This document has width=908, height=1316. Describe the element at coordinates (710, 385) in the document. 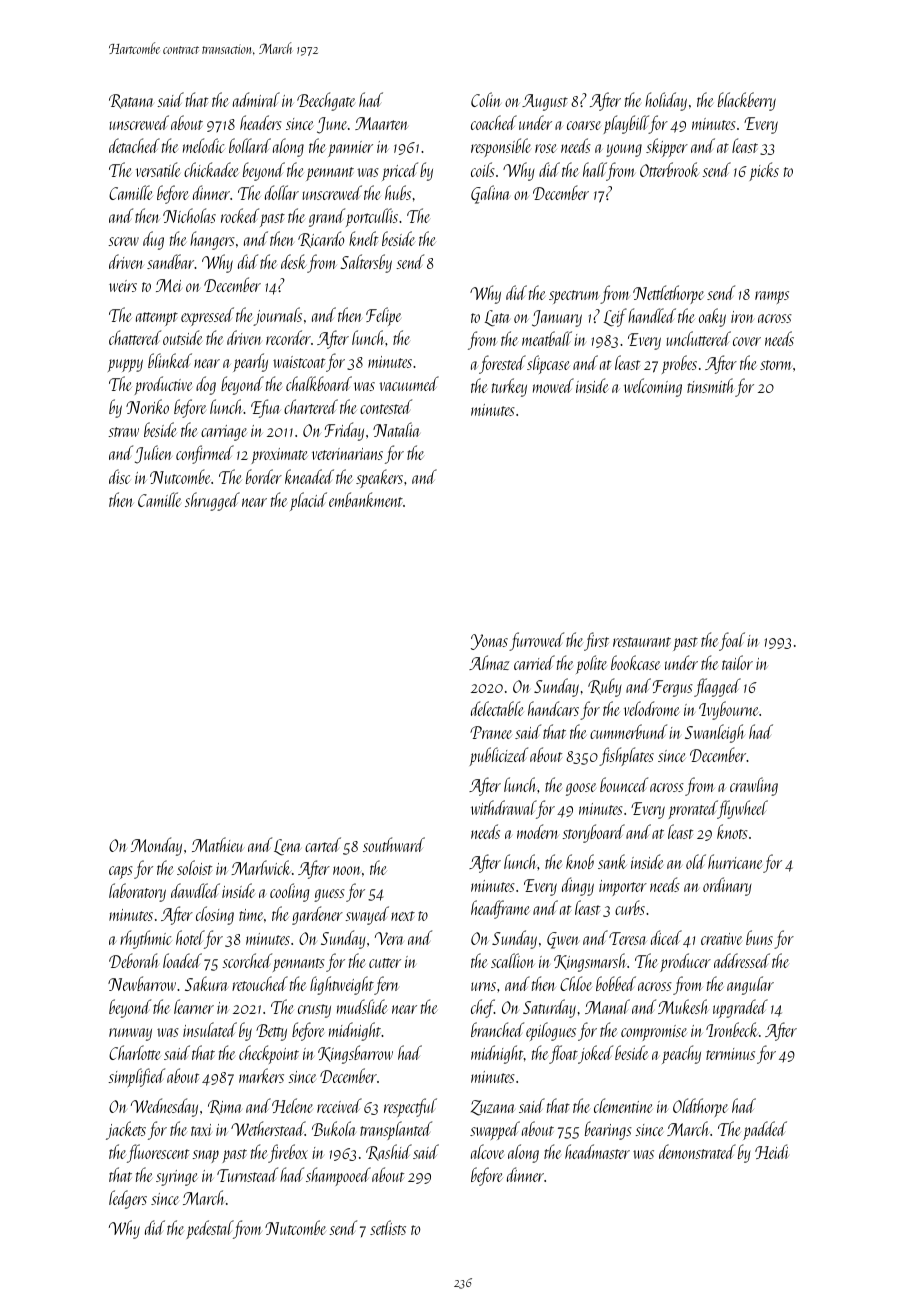

I see `tinsmith` at that location.
